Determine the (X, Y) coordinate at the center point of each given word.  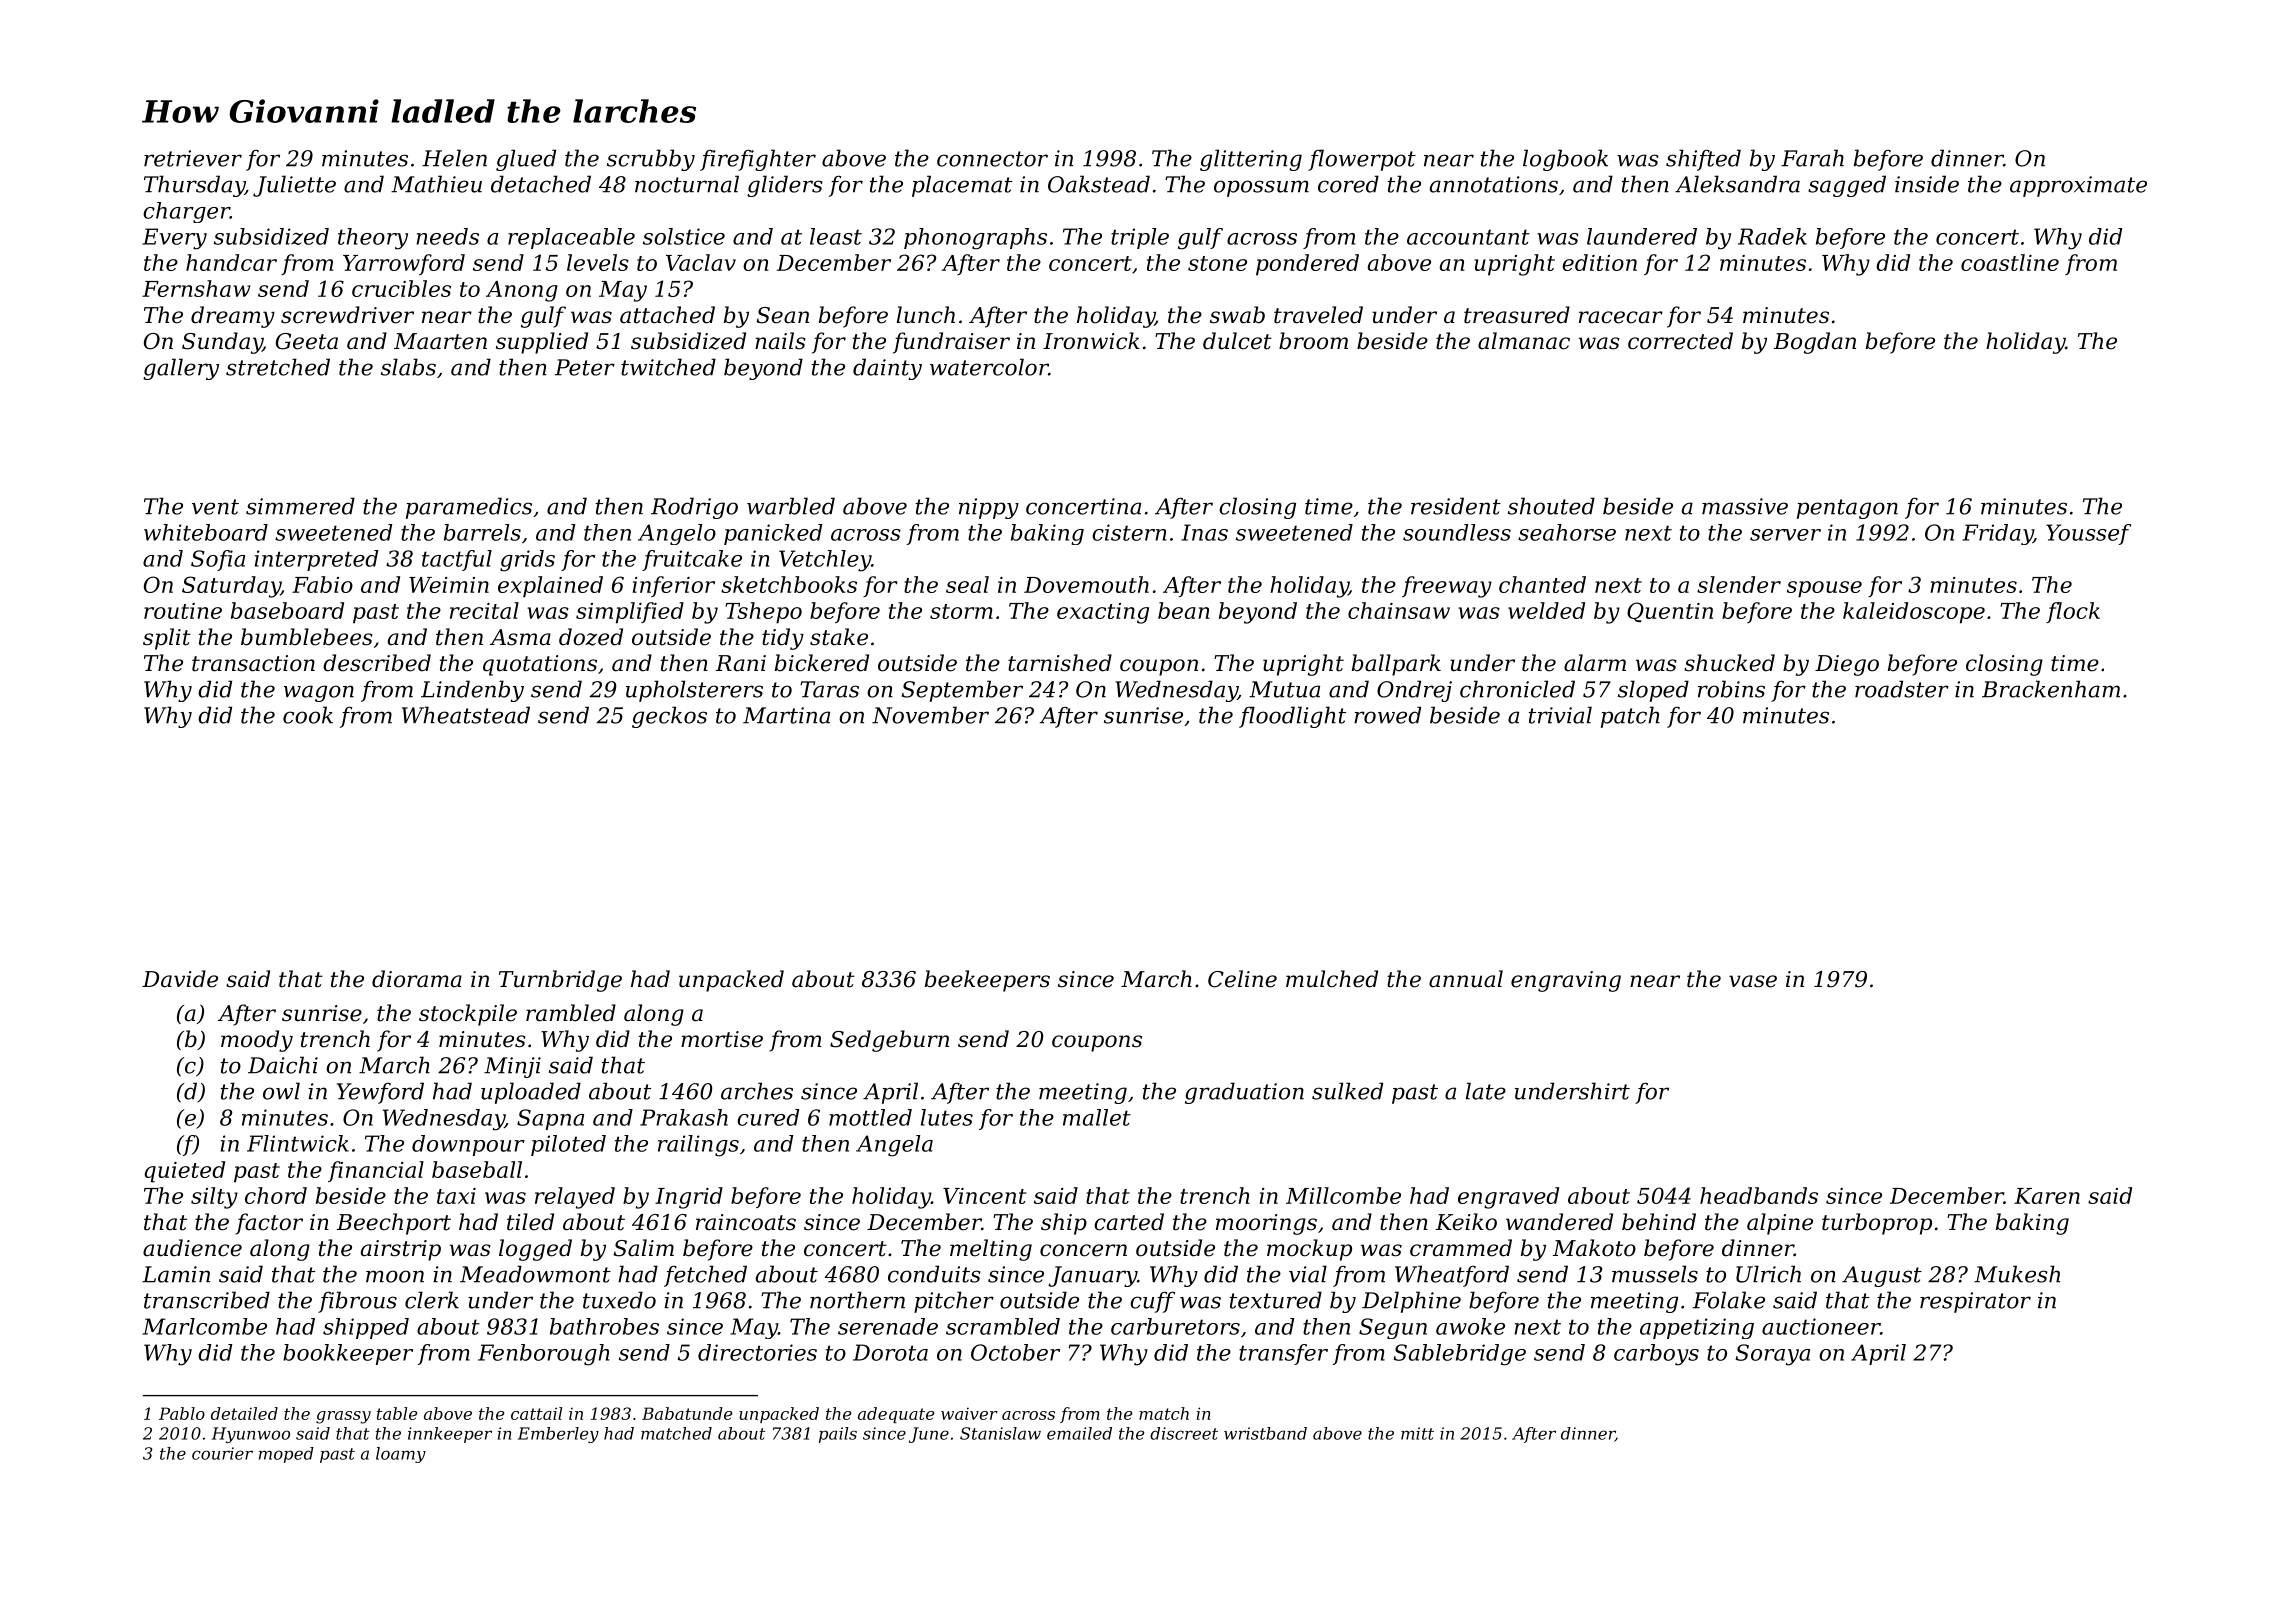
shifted (1703, 160)
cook (308, 715)
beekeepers (987, 981)
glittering (1251, 160)
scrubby (651, 160)
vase (1753, 981)
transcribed (207, 1300)
